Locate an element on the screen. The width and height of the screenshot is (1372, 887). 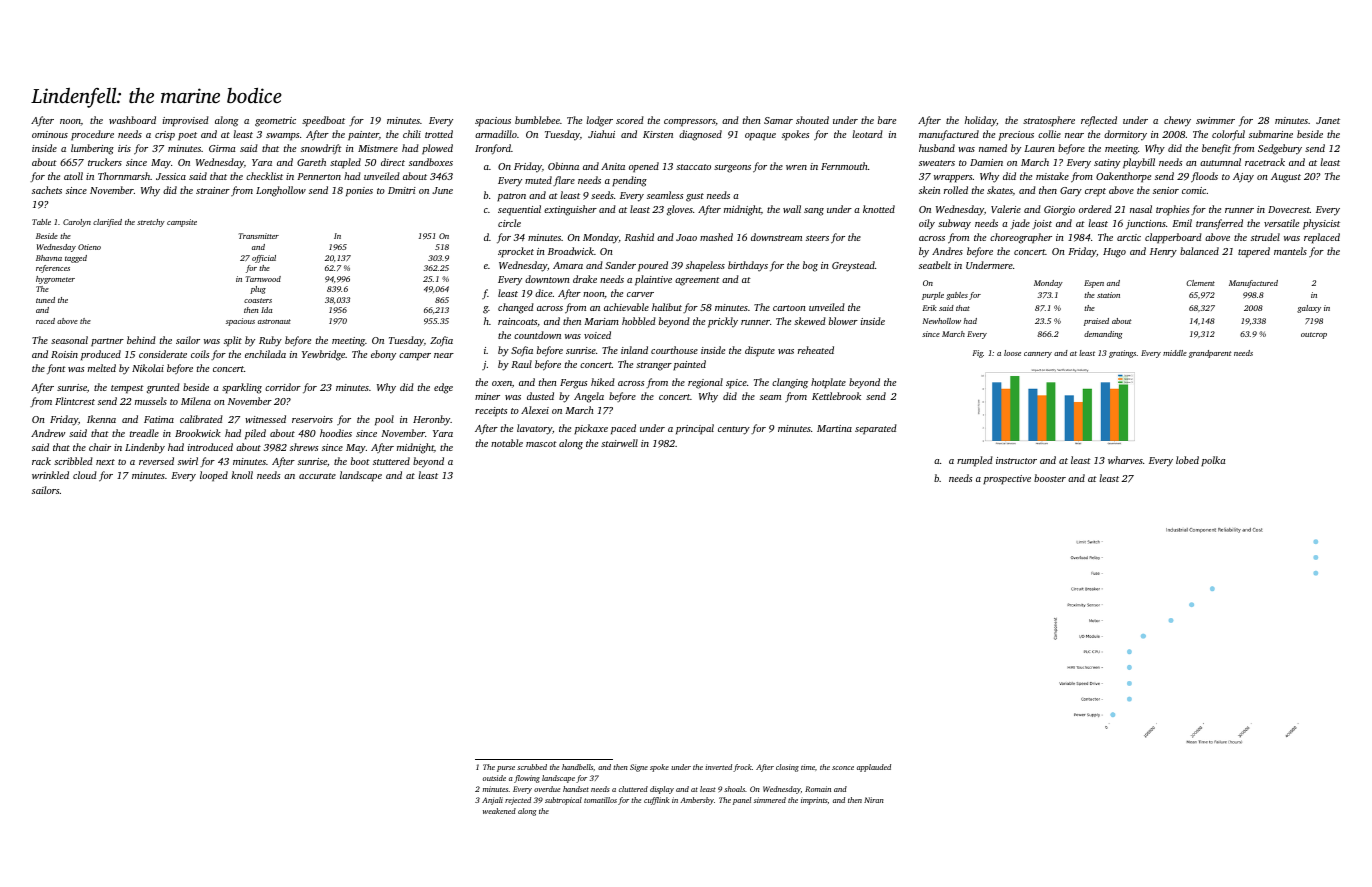
polka is located at coordinates (1213, 461).
